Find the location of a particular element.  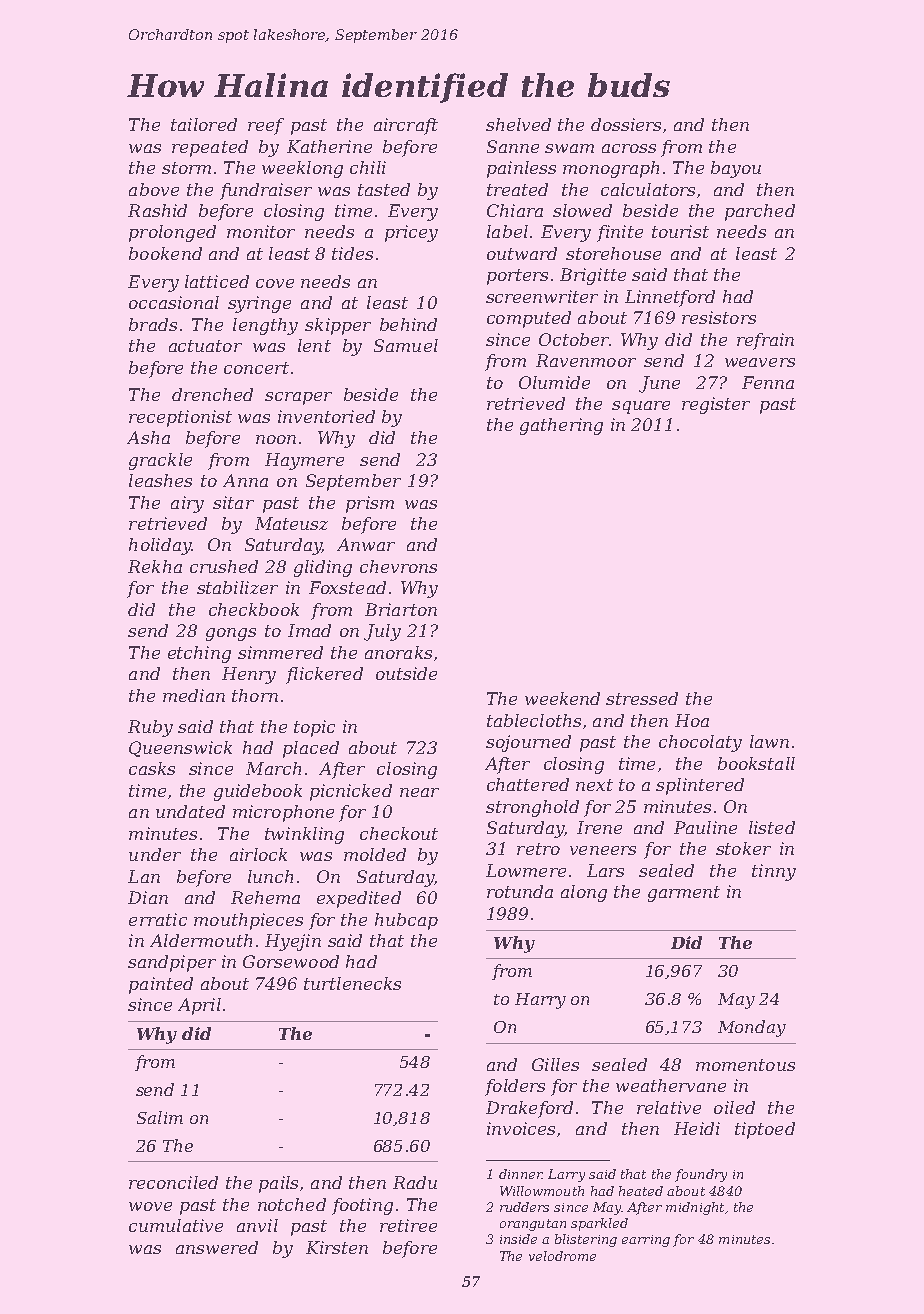

near is located at coordinates (419, 792).
